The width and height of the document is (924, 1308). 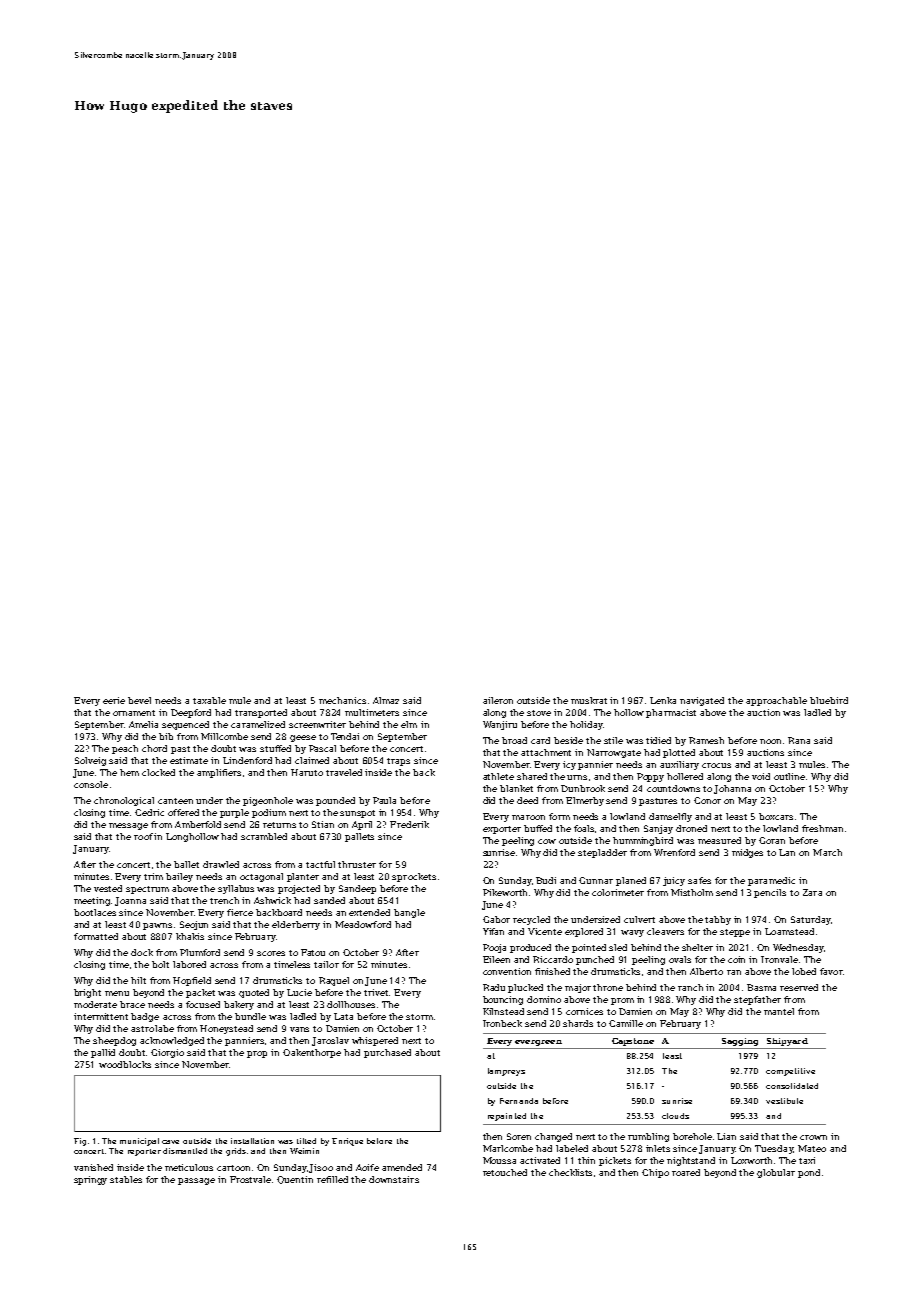 What do you see at coordinates (295, 1180) in the document?
I see `Quentin` at bounding box center [295, 1180].
